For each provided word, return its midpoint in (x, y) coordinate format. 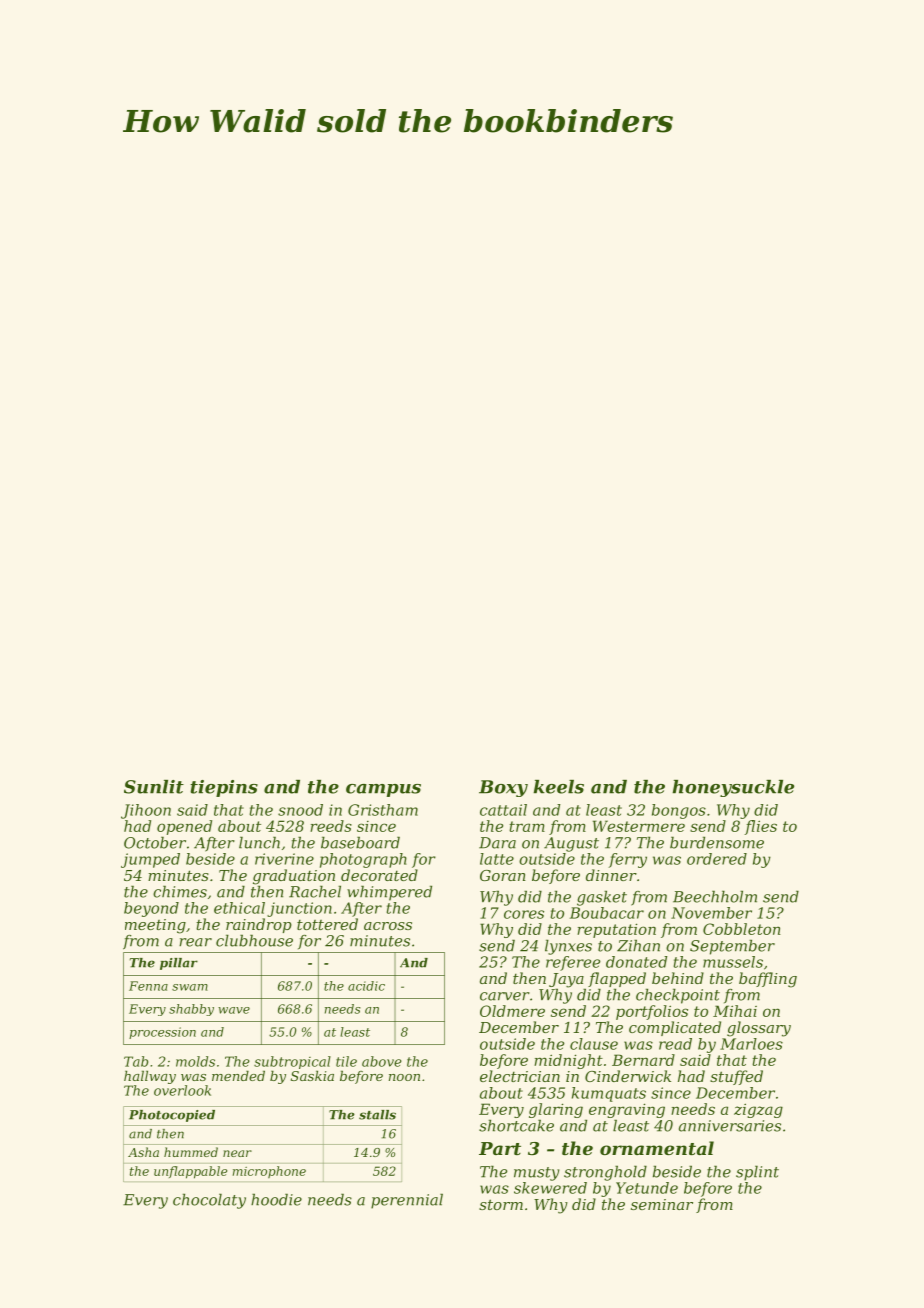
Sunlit (154, 787)
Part (500, 1148)
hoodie (276, 1199)
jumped (150, 860)
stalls (377, 1115)
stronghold (605, 1173)
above (382, 1061)
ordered (717, 859)
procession (162, 1033)
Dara (497, 843)
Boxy (503, 788)
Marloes (751, 1044)
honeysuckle (733, 788)
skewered (550, 1188)
